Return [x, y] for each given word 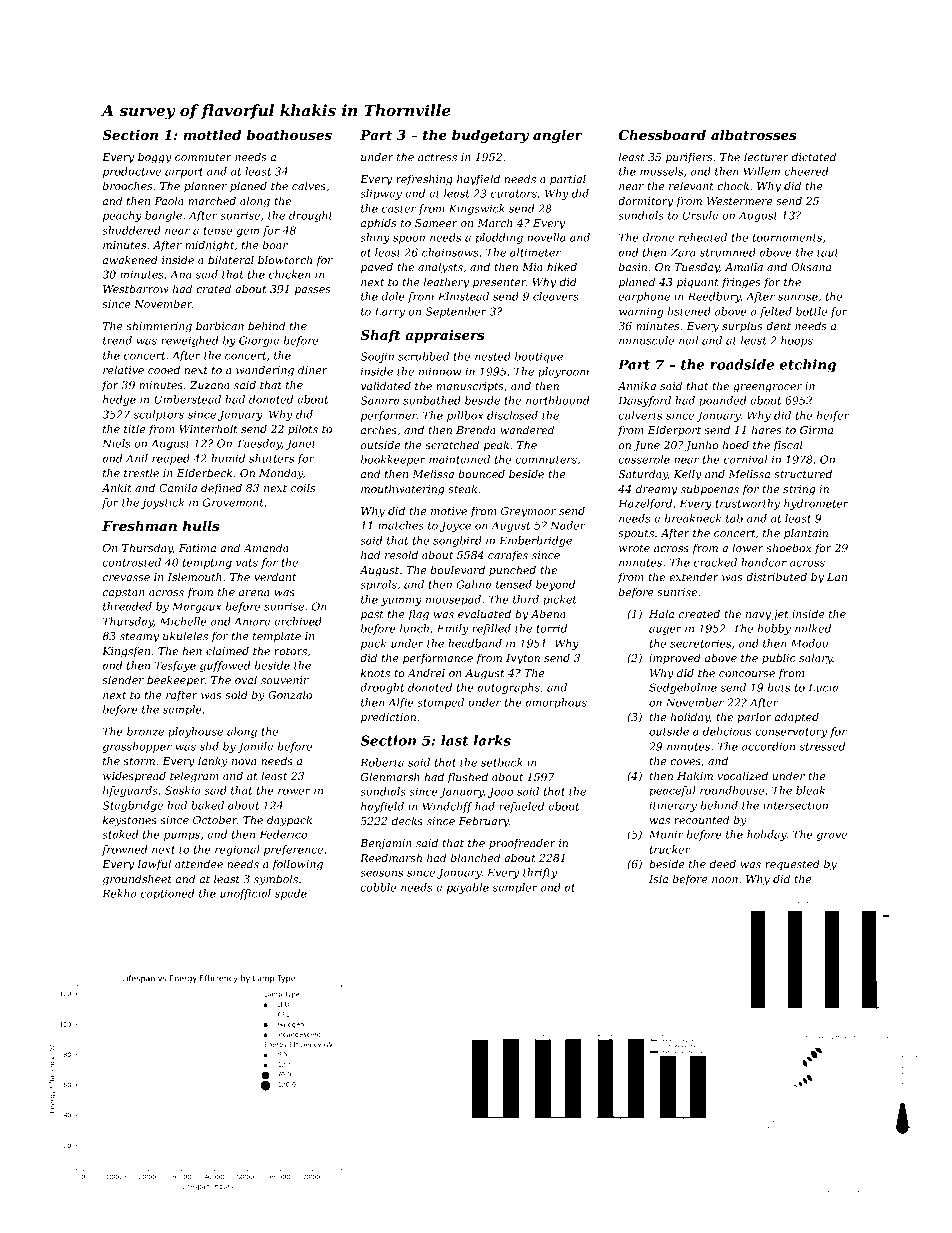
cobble [378, 887]
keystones [130, 821]
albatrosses [754, 134]
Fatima [197, 548]
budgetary [490, 136]
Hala [661, 613]
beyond [555, 585]
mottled [212, 134]
